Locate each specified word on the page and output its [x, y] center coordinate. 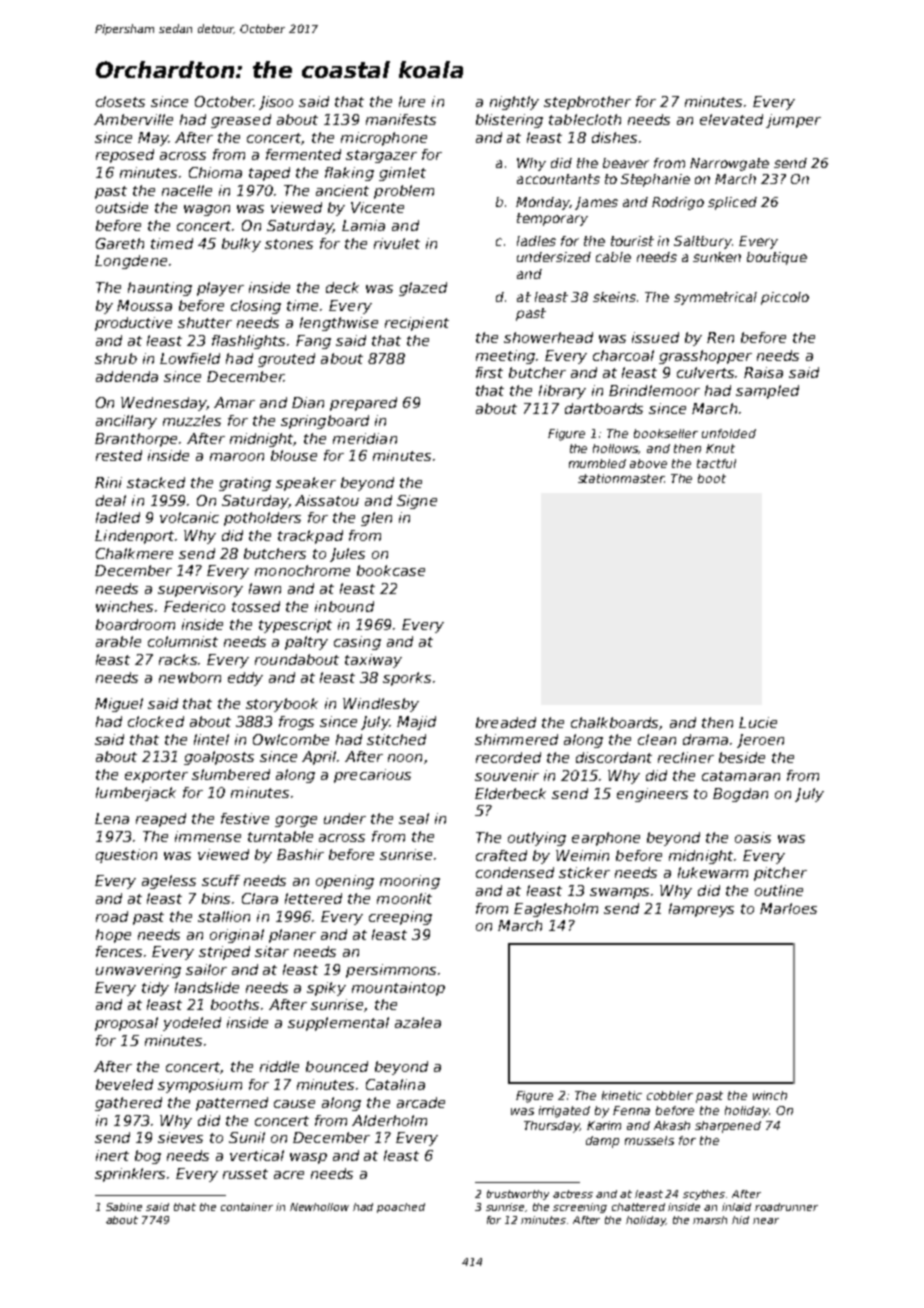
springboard [325, 422]
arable [118, 641]
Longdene [131, 262]
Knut [720, 448]
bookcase [391, 570]
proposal [126, 1024]
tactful [716, 463]
